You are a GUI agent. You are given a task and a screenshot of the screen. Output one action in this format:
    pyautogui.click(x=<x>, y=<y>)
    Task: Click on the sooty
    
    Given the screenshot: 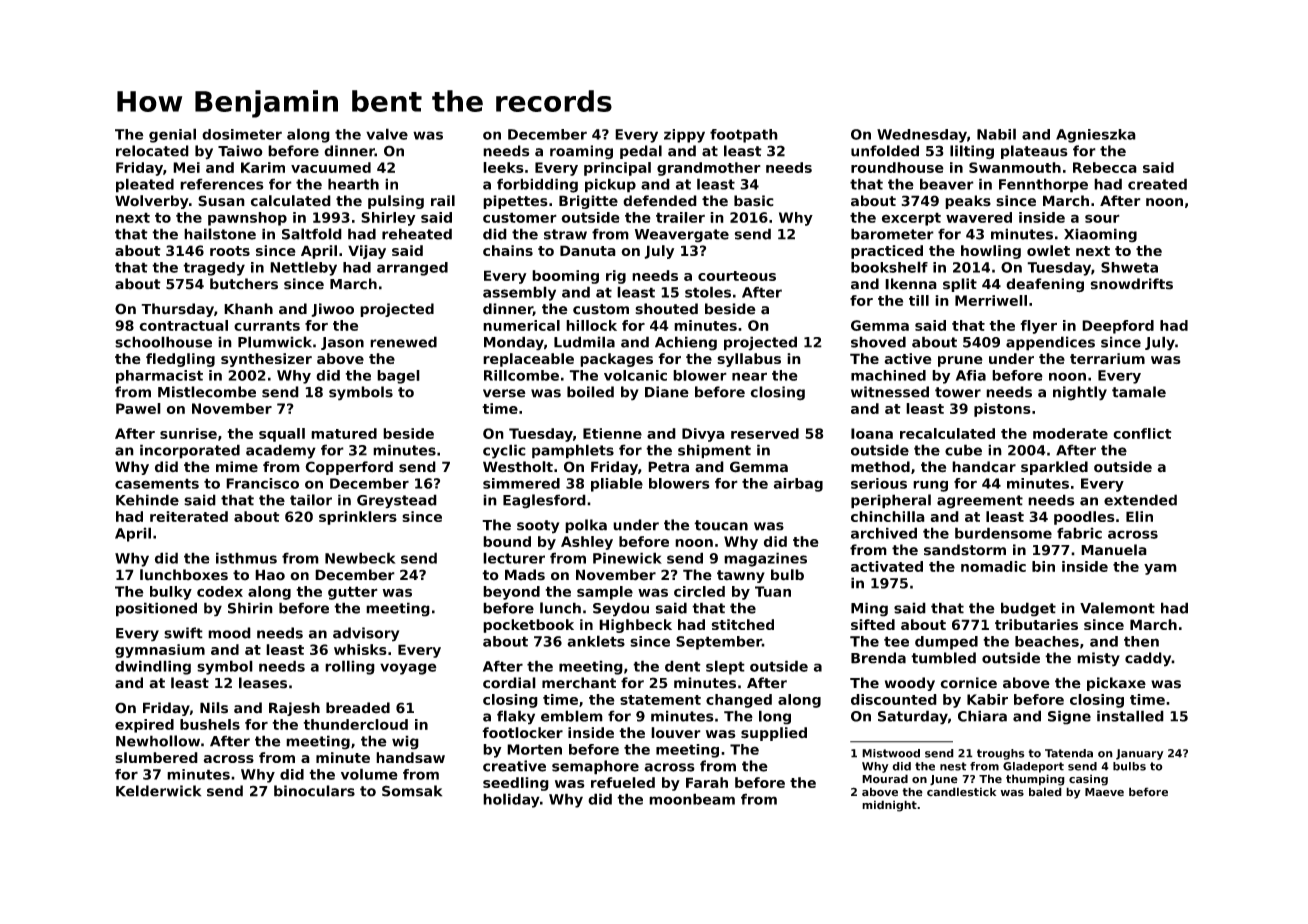 What is the action you would take?
    pyautogui.click(x=538, y=527)
